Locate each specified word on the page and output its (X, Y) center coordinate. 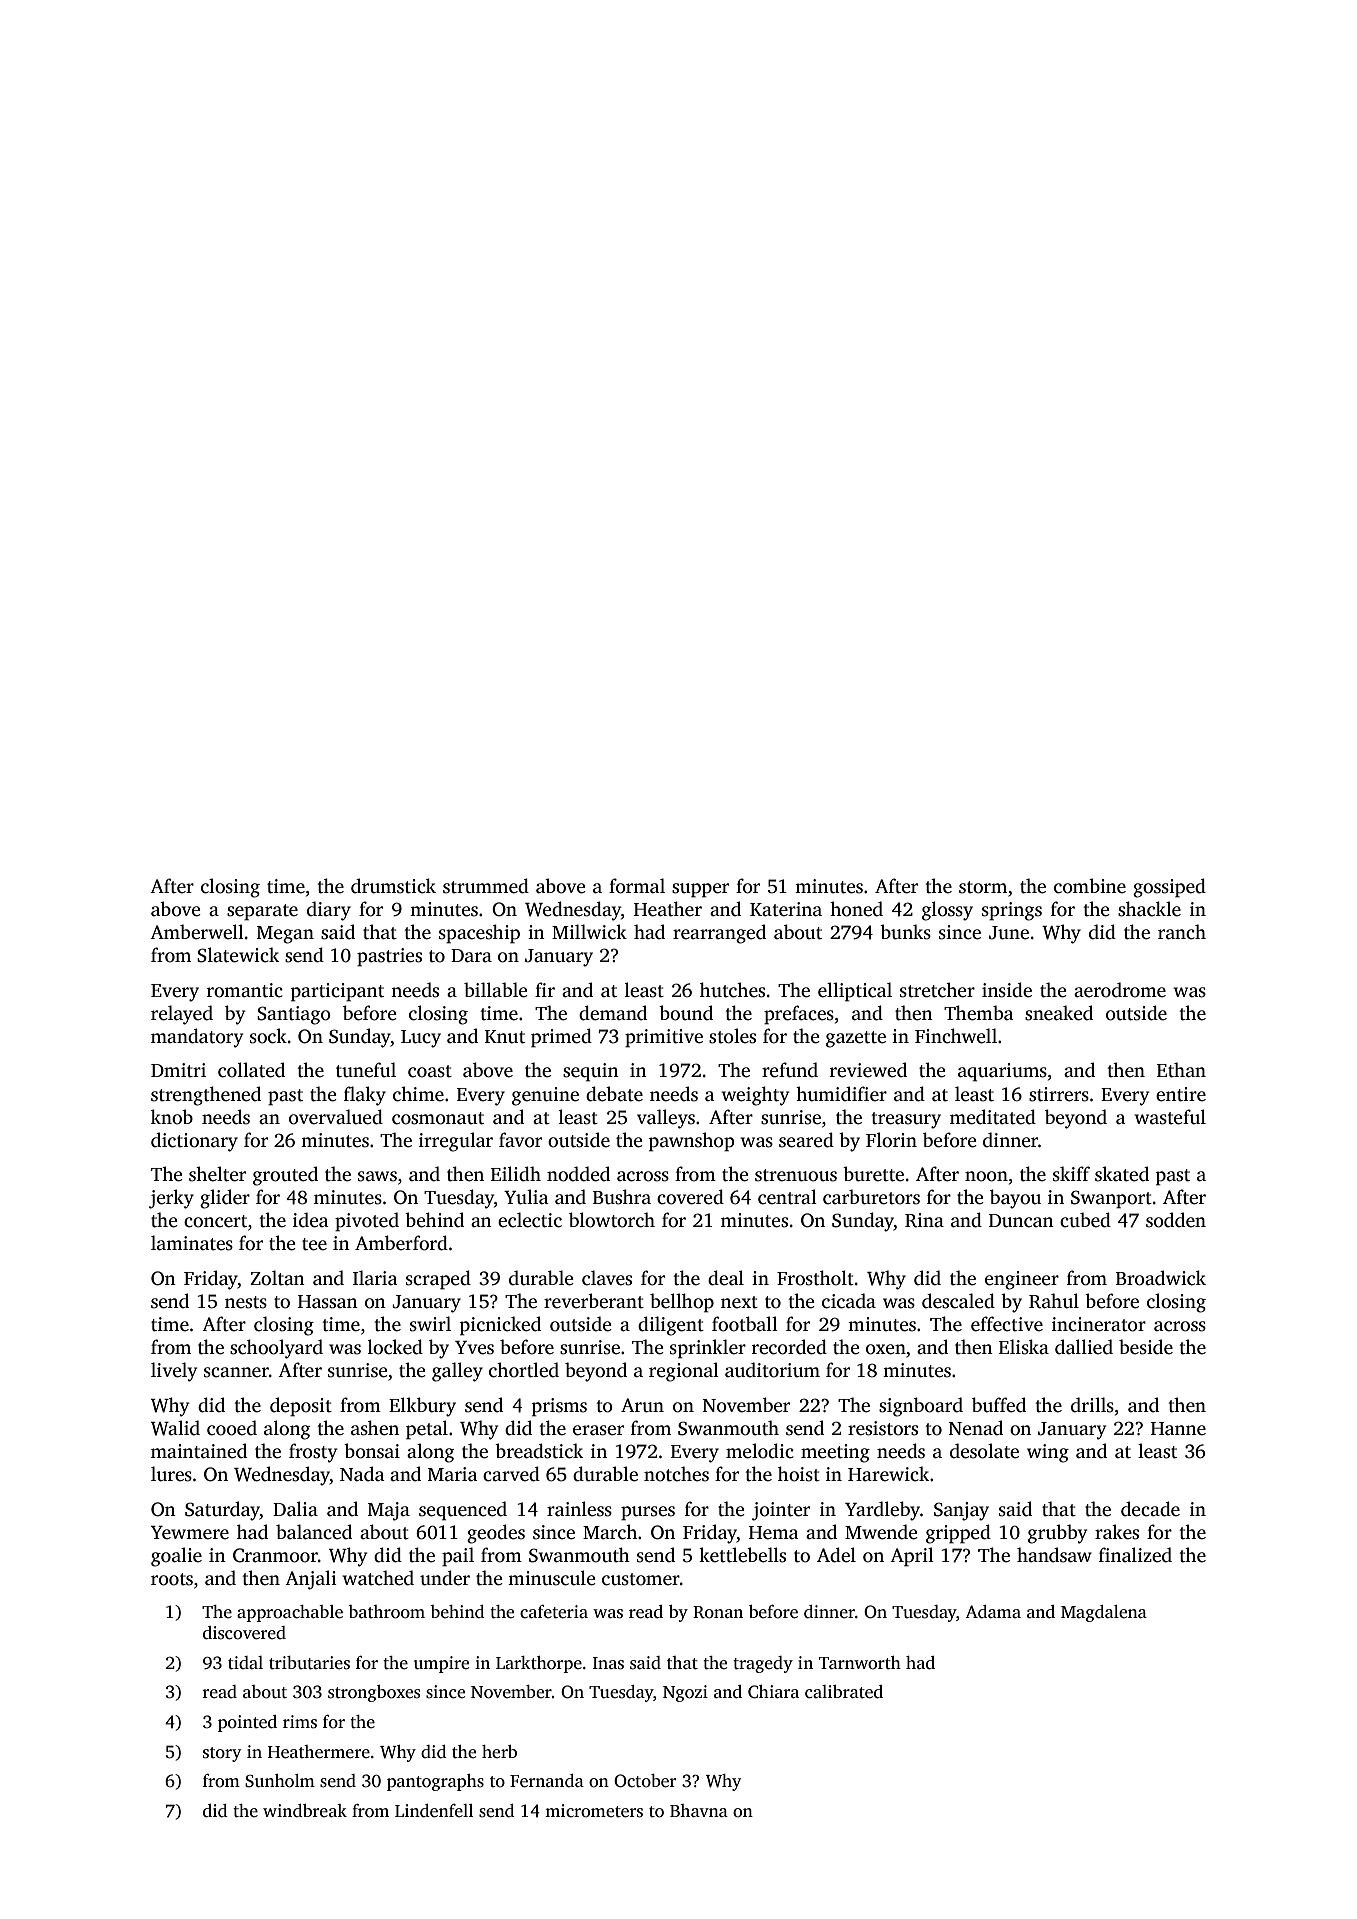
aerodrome (1120, 990)
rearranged (719, 934)
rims (300, 1722)
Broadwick (1161, 1278)
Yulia (526, 1197)
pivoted (367, 1222)
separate (262, 912)
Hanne (1178, 1429)
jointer (781, 1511)
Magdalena (1104, 1613)
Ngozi (685, 1693)
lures (171, 1474)
